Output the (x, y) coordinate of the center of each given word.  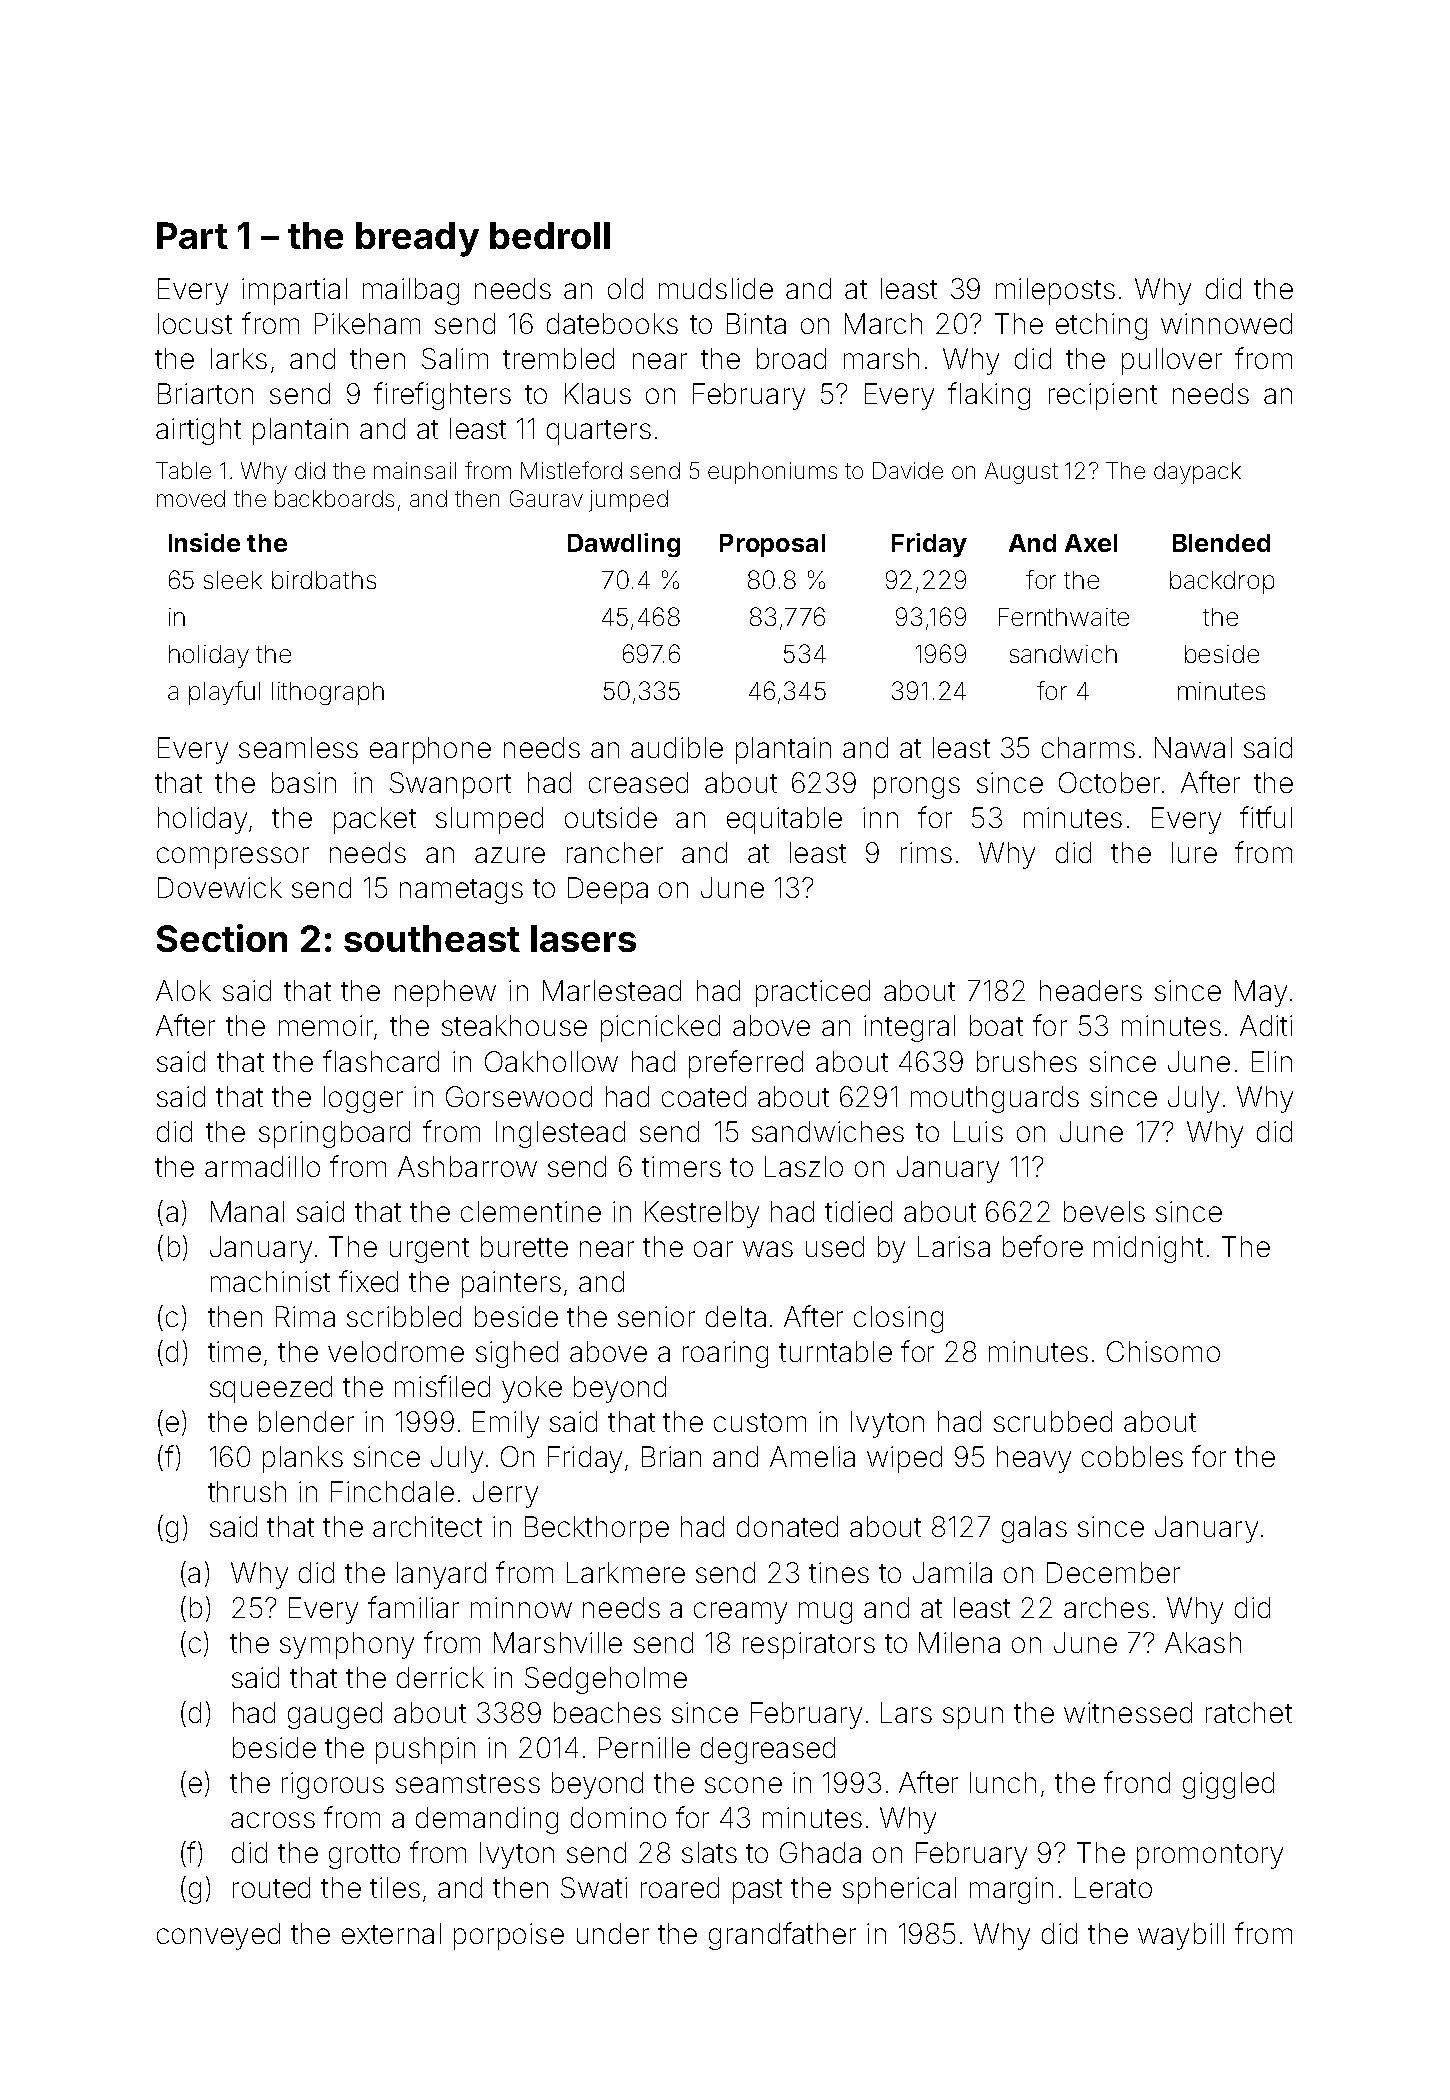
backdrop (1222, 582)
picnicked (660, 1028)
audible (677, 747)
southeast (432, 938)
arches (1106, 1607)
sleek (233, 580)
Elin (1272, 1061)
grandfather (782, 1936)
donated (787, 1526)
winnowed (1226, 323)
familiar (413, 1607)
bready (417, 239)
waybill (1181, 1936)
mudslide (716, 288)
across (273, 1820)
